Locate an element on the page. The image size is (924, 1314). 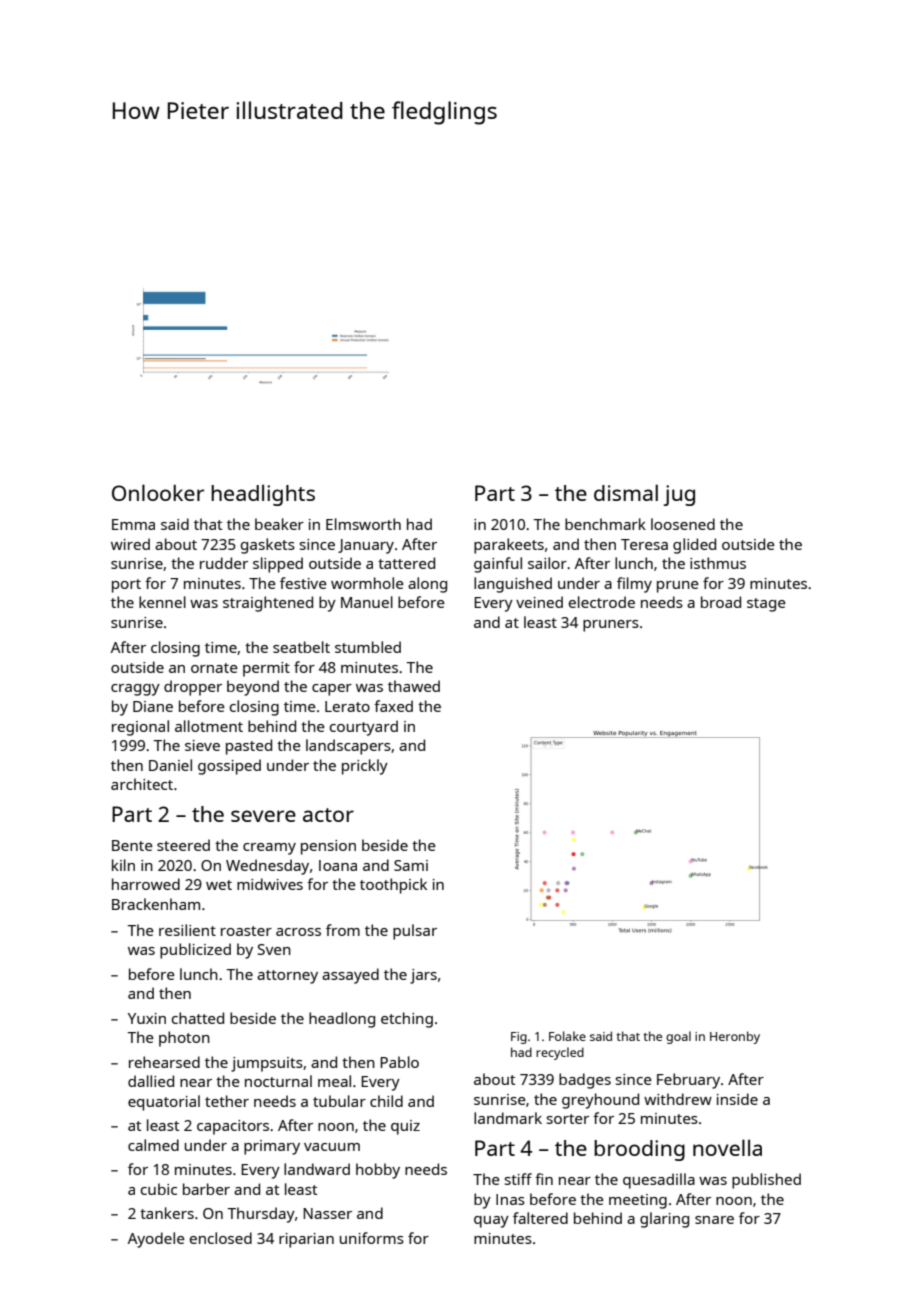
craggy is located at coordinates (135, 690).
